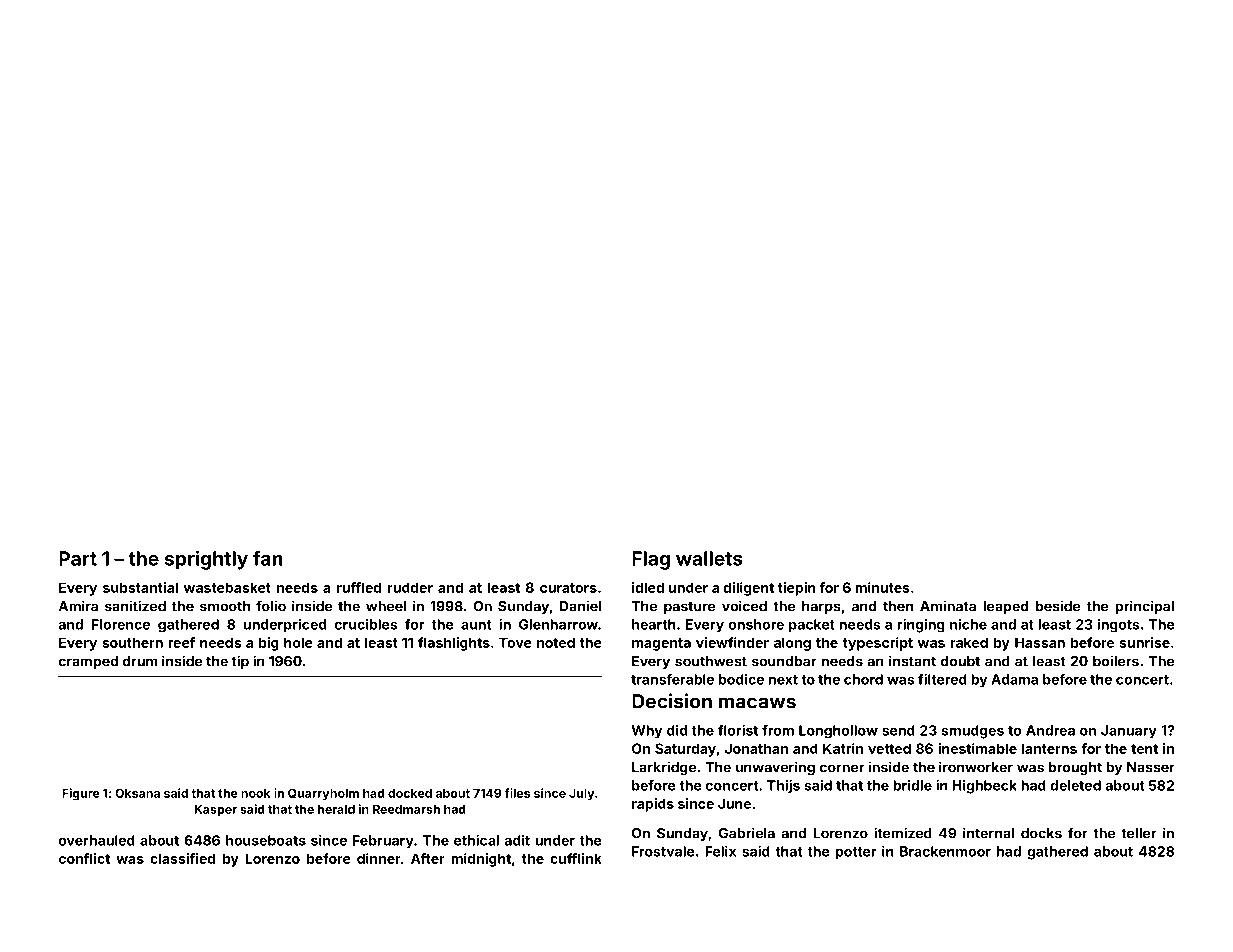 The image size is (1233, 952). Describe the element at coordinates (664, 768) in the screenshot. I see `Larkridge` at that location.
